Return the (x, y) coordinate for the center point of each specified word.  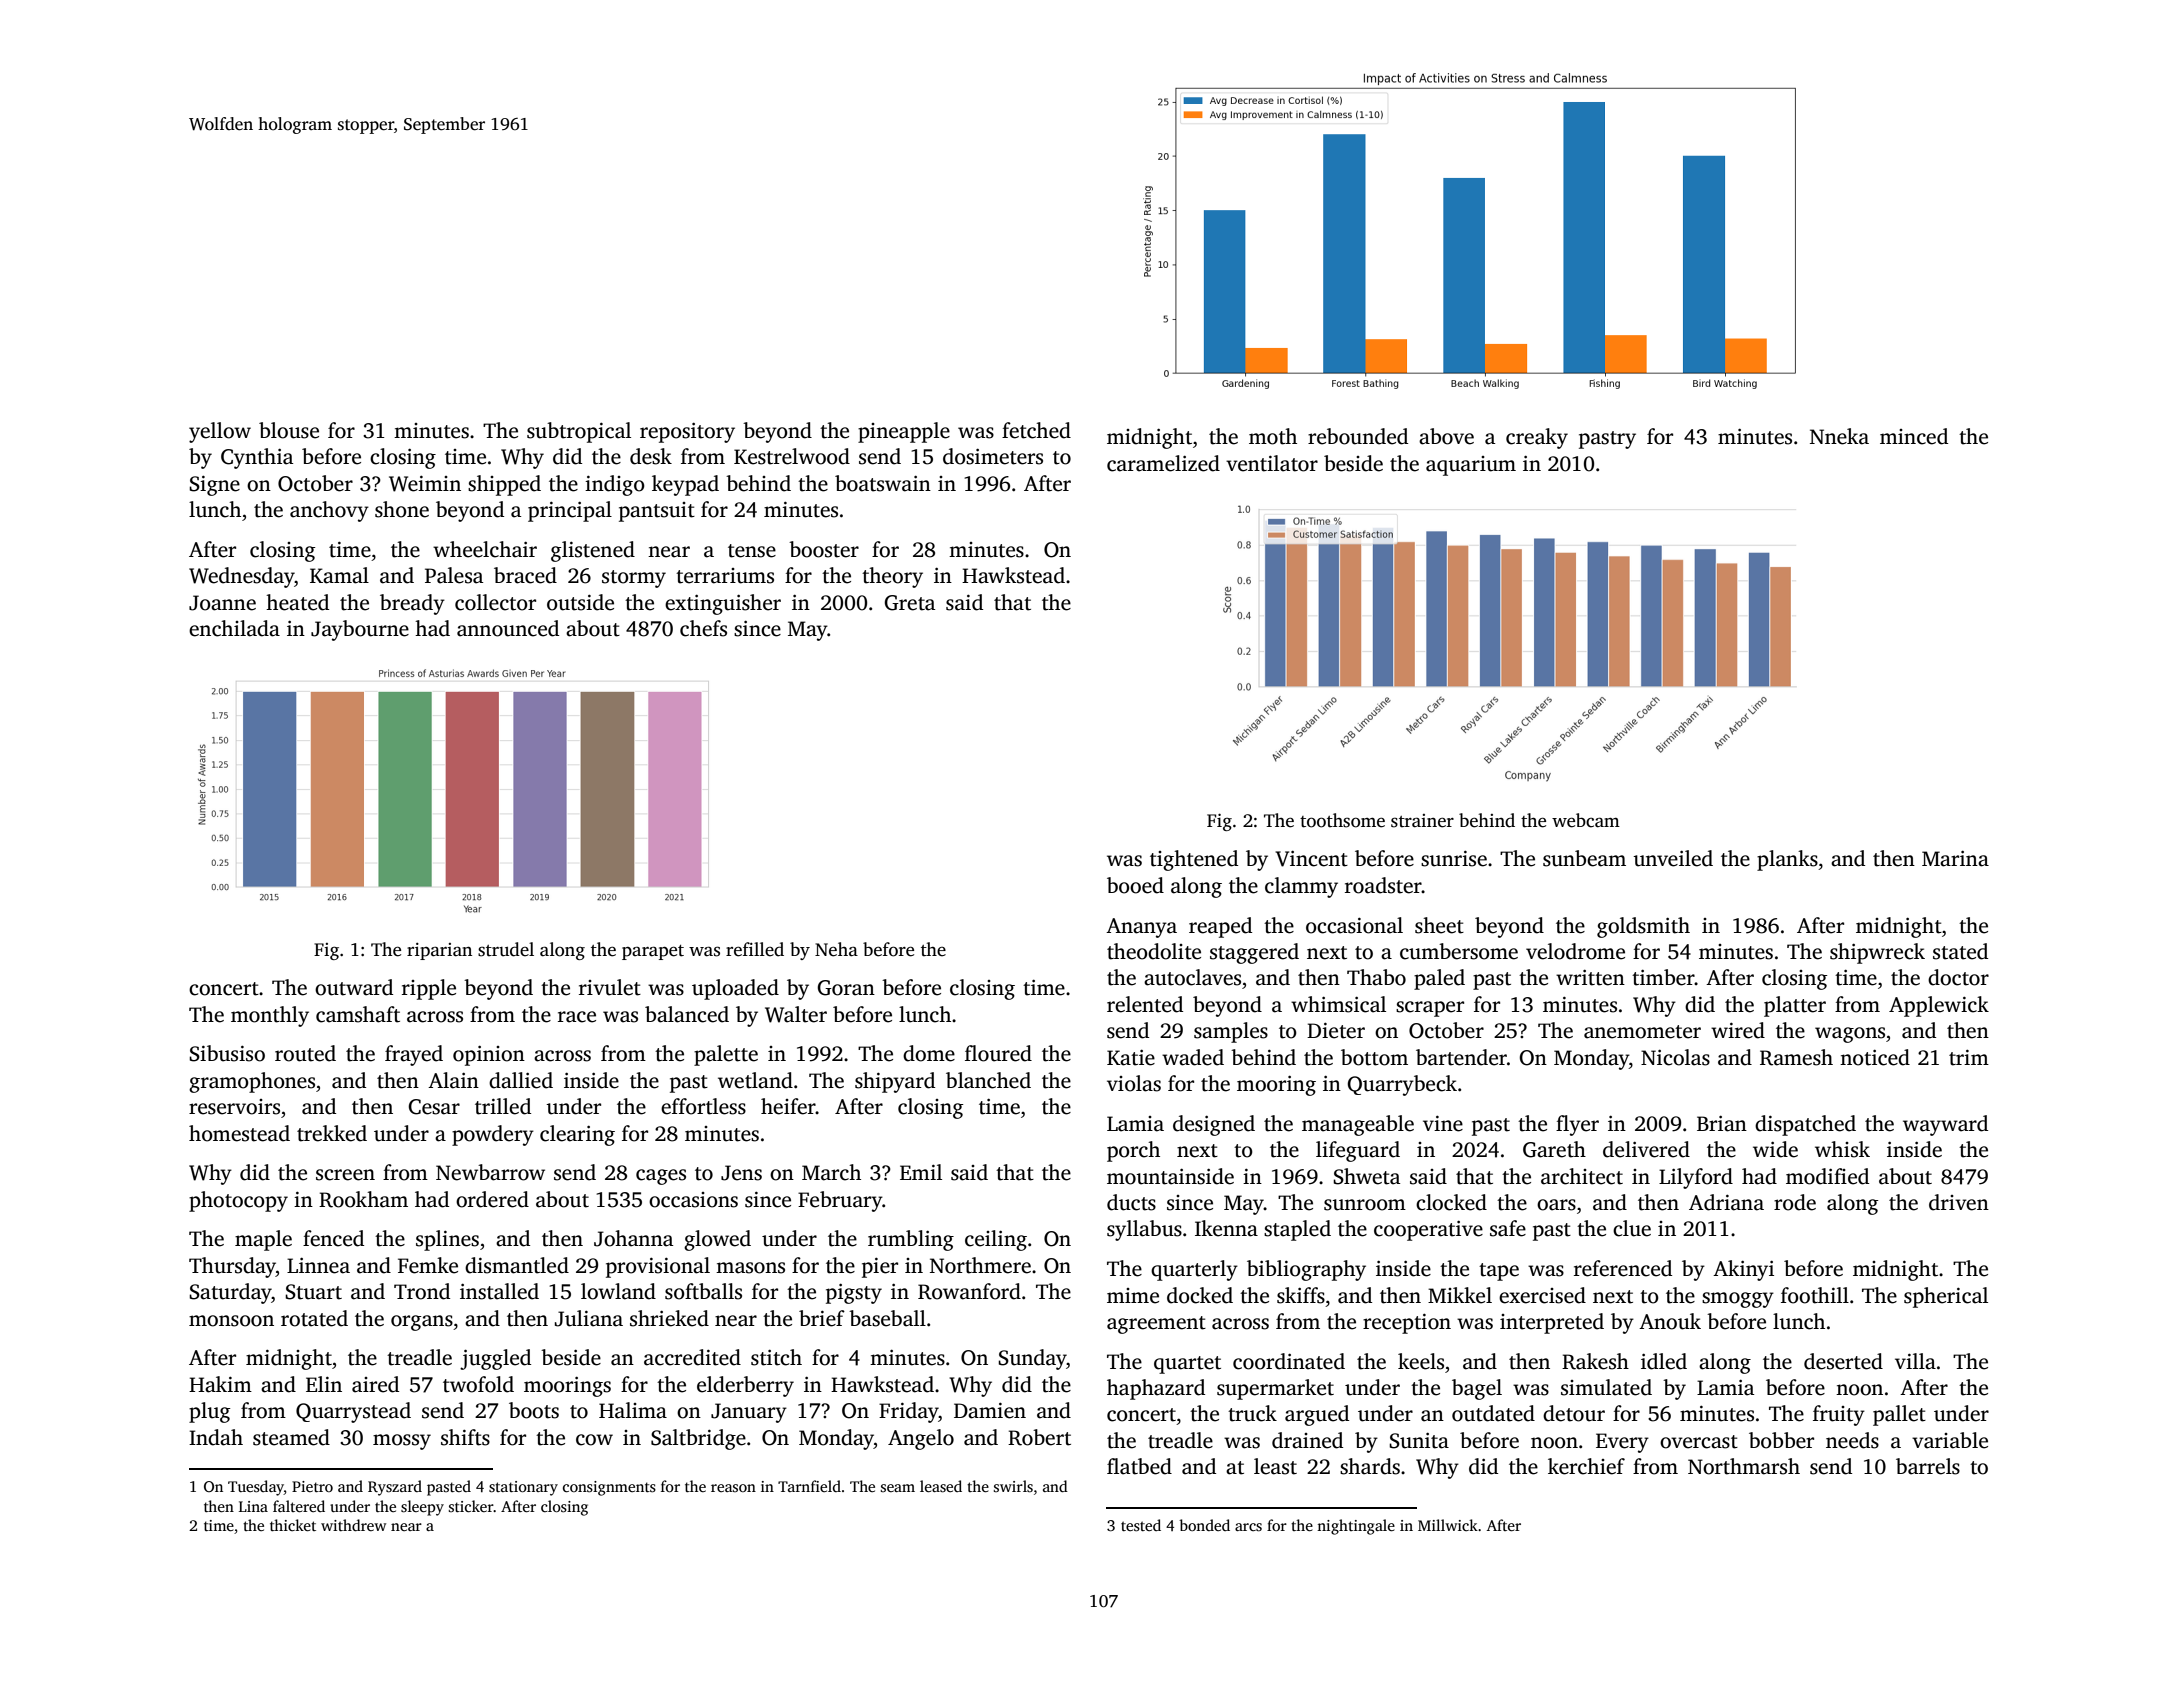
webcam (1586, 820)
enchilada (234, 628)
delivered (1646, 1149)
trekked (332, 1133)
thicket (293, 1525)
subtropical (579, 432)
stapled (1297, 1230)
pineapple (904, 432)
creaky (1537, 438)
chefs (703, 628)
